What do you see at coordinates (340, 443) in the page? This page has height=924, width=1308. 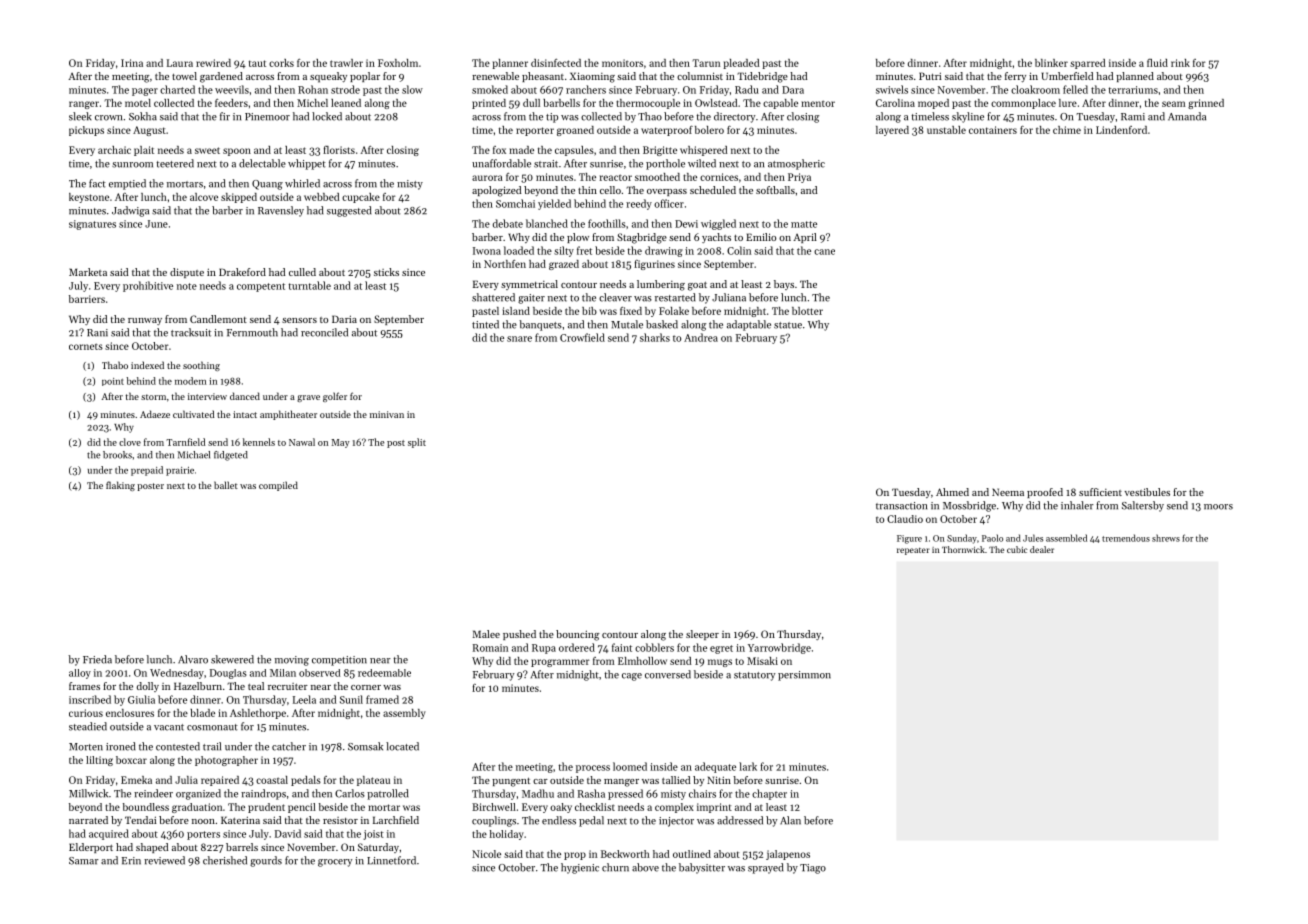 I see `May` at bounding box center [340, 443].
